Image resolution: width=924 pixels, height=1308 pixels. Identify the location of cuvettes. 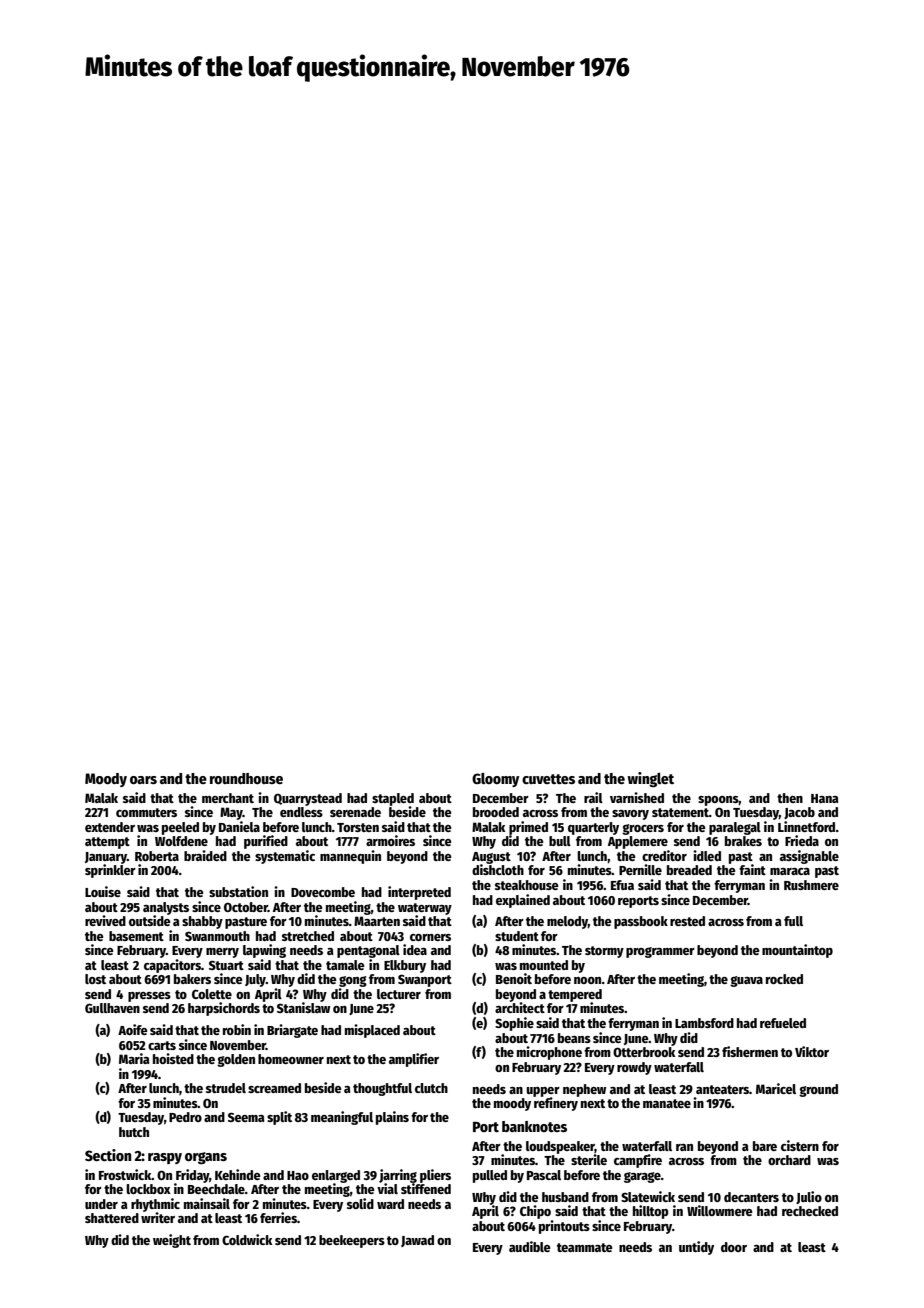
(548, 779).
